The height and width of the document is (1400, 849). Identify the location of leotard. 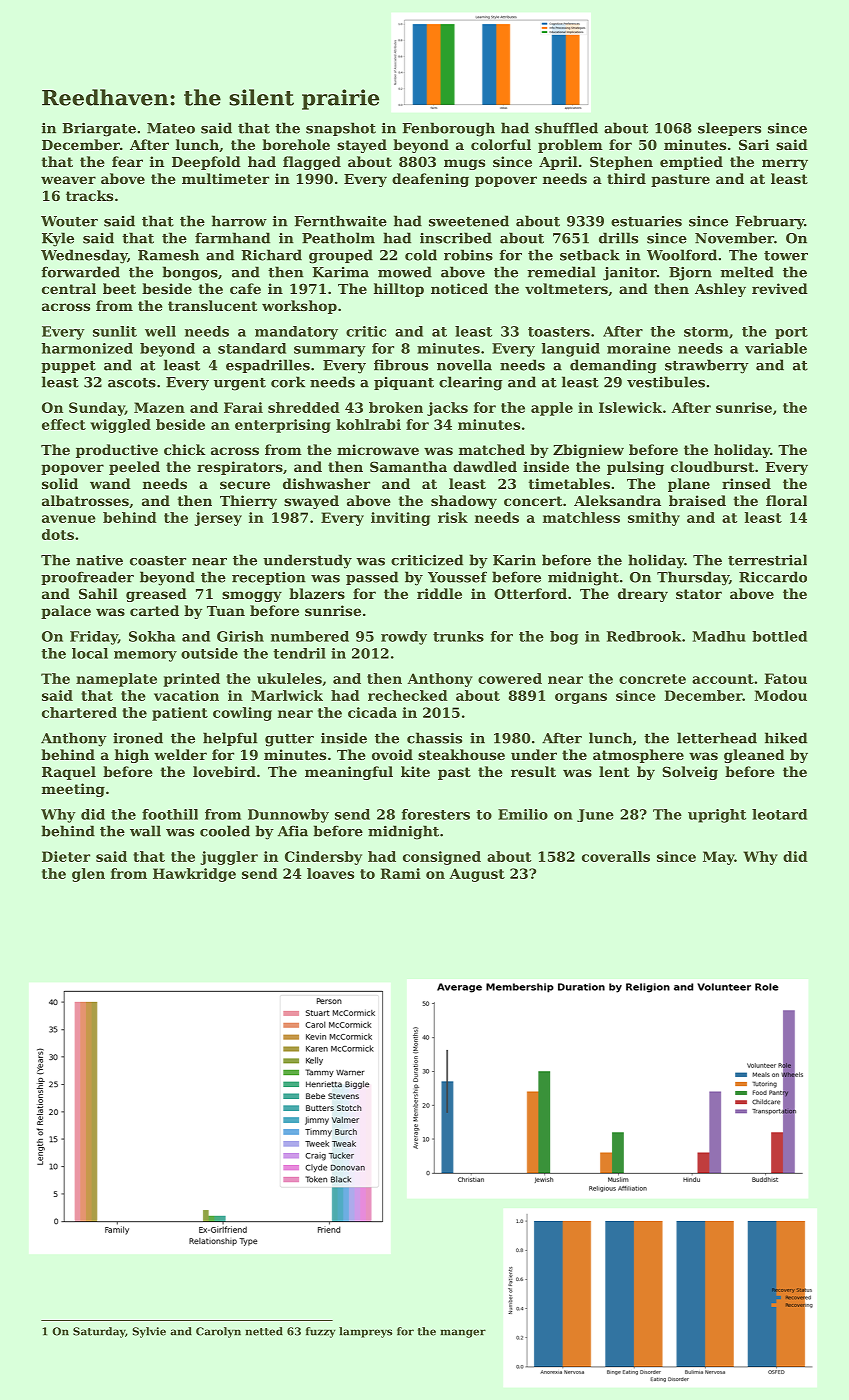
(779, 814).
